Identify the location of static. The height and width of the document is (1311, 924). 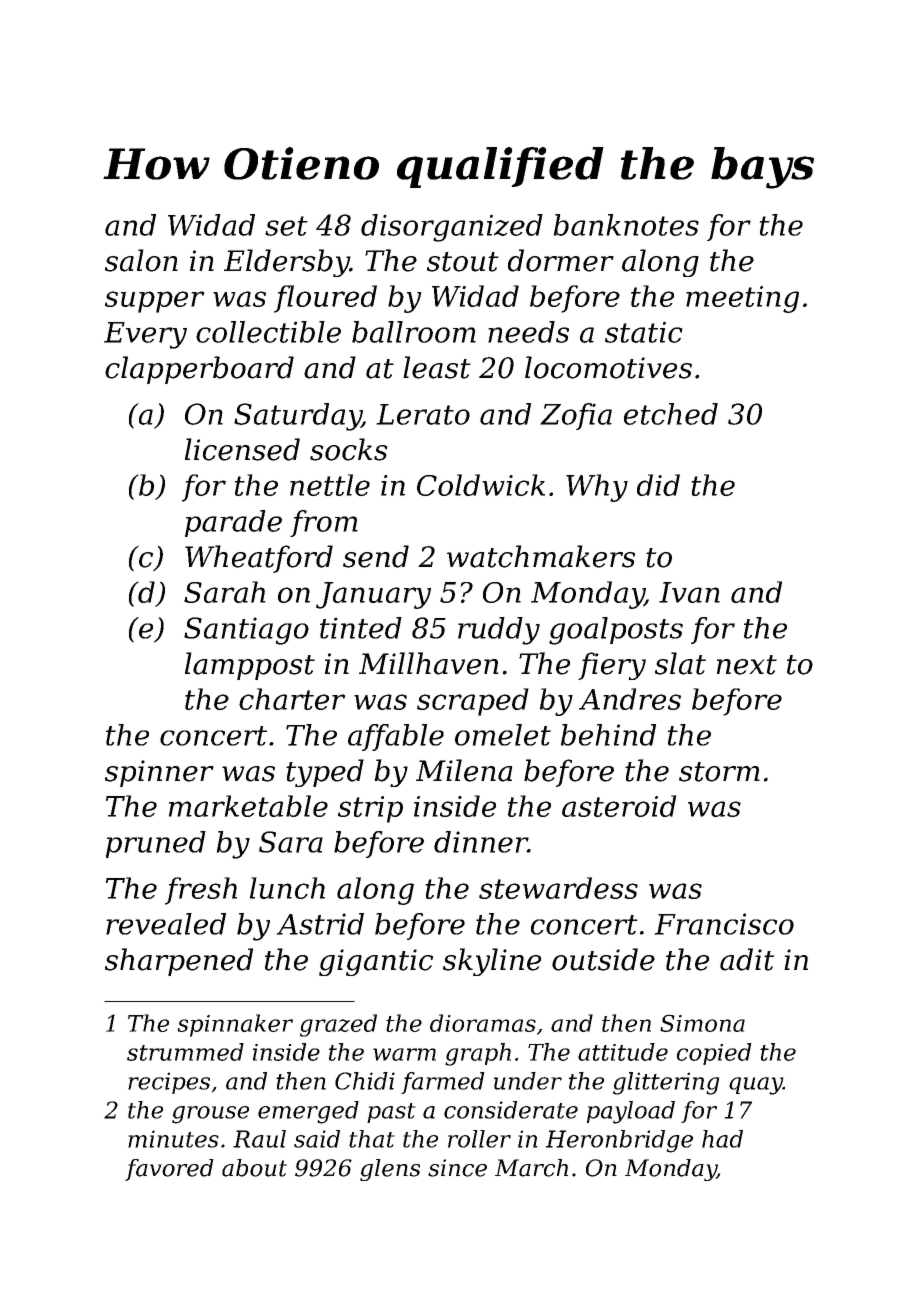
(644, 332).
